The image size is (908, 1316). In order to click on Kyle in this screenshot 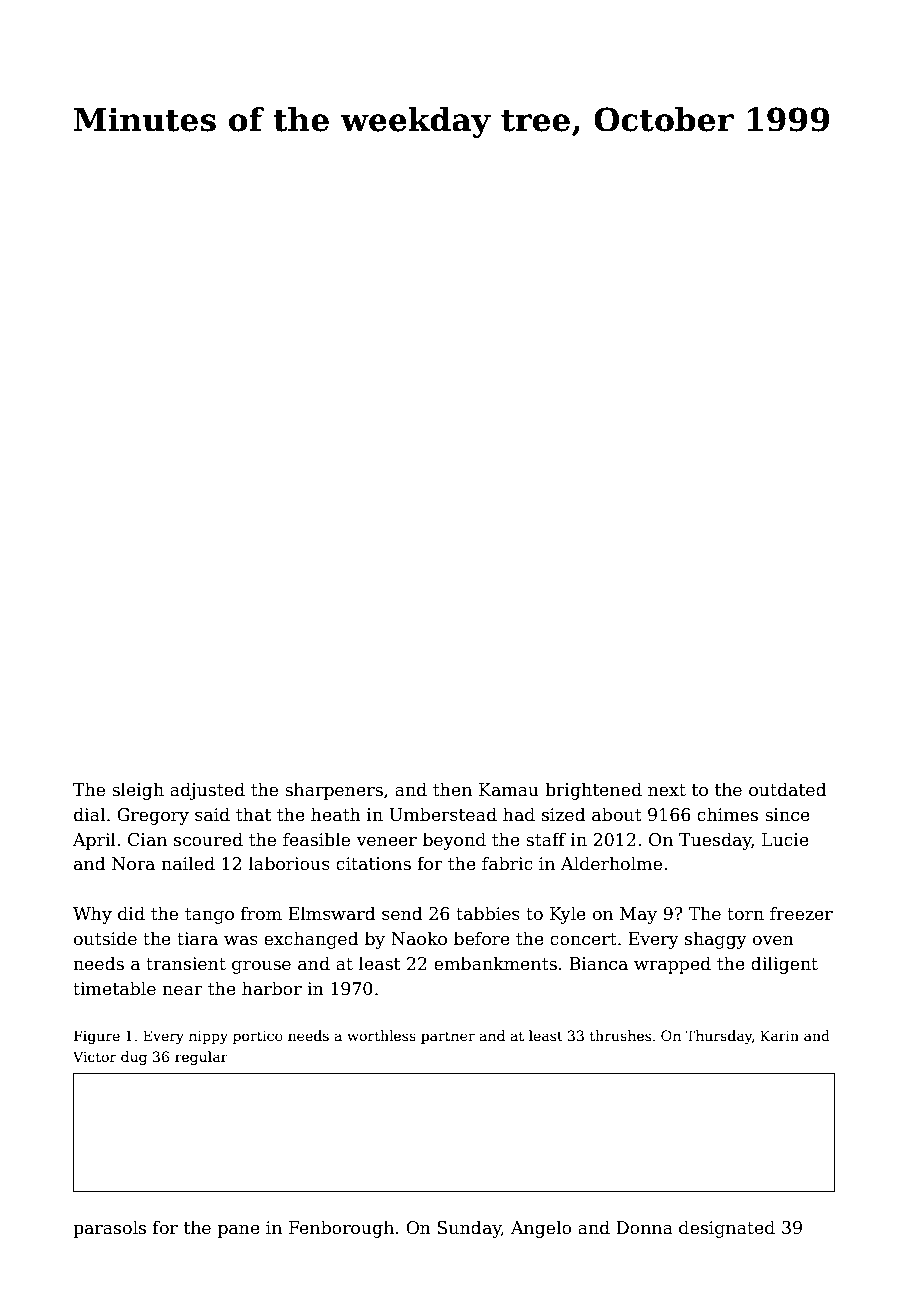, I will do `click(568, 915)`.
